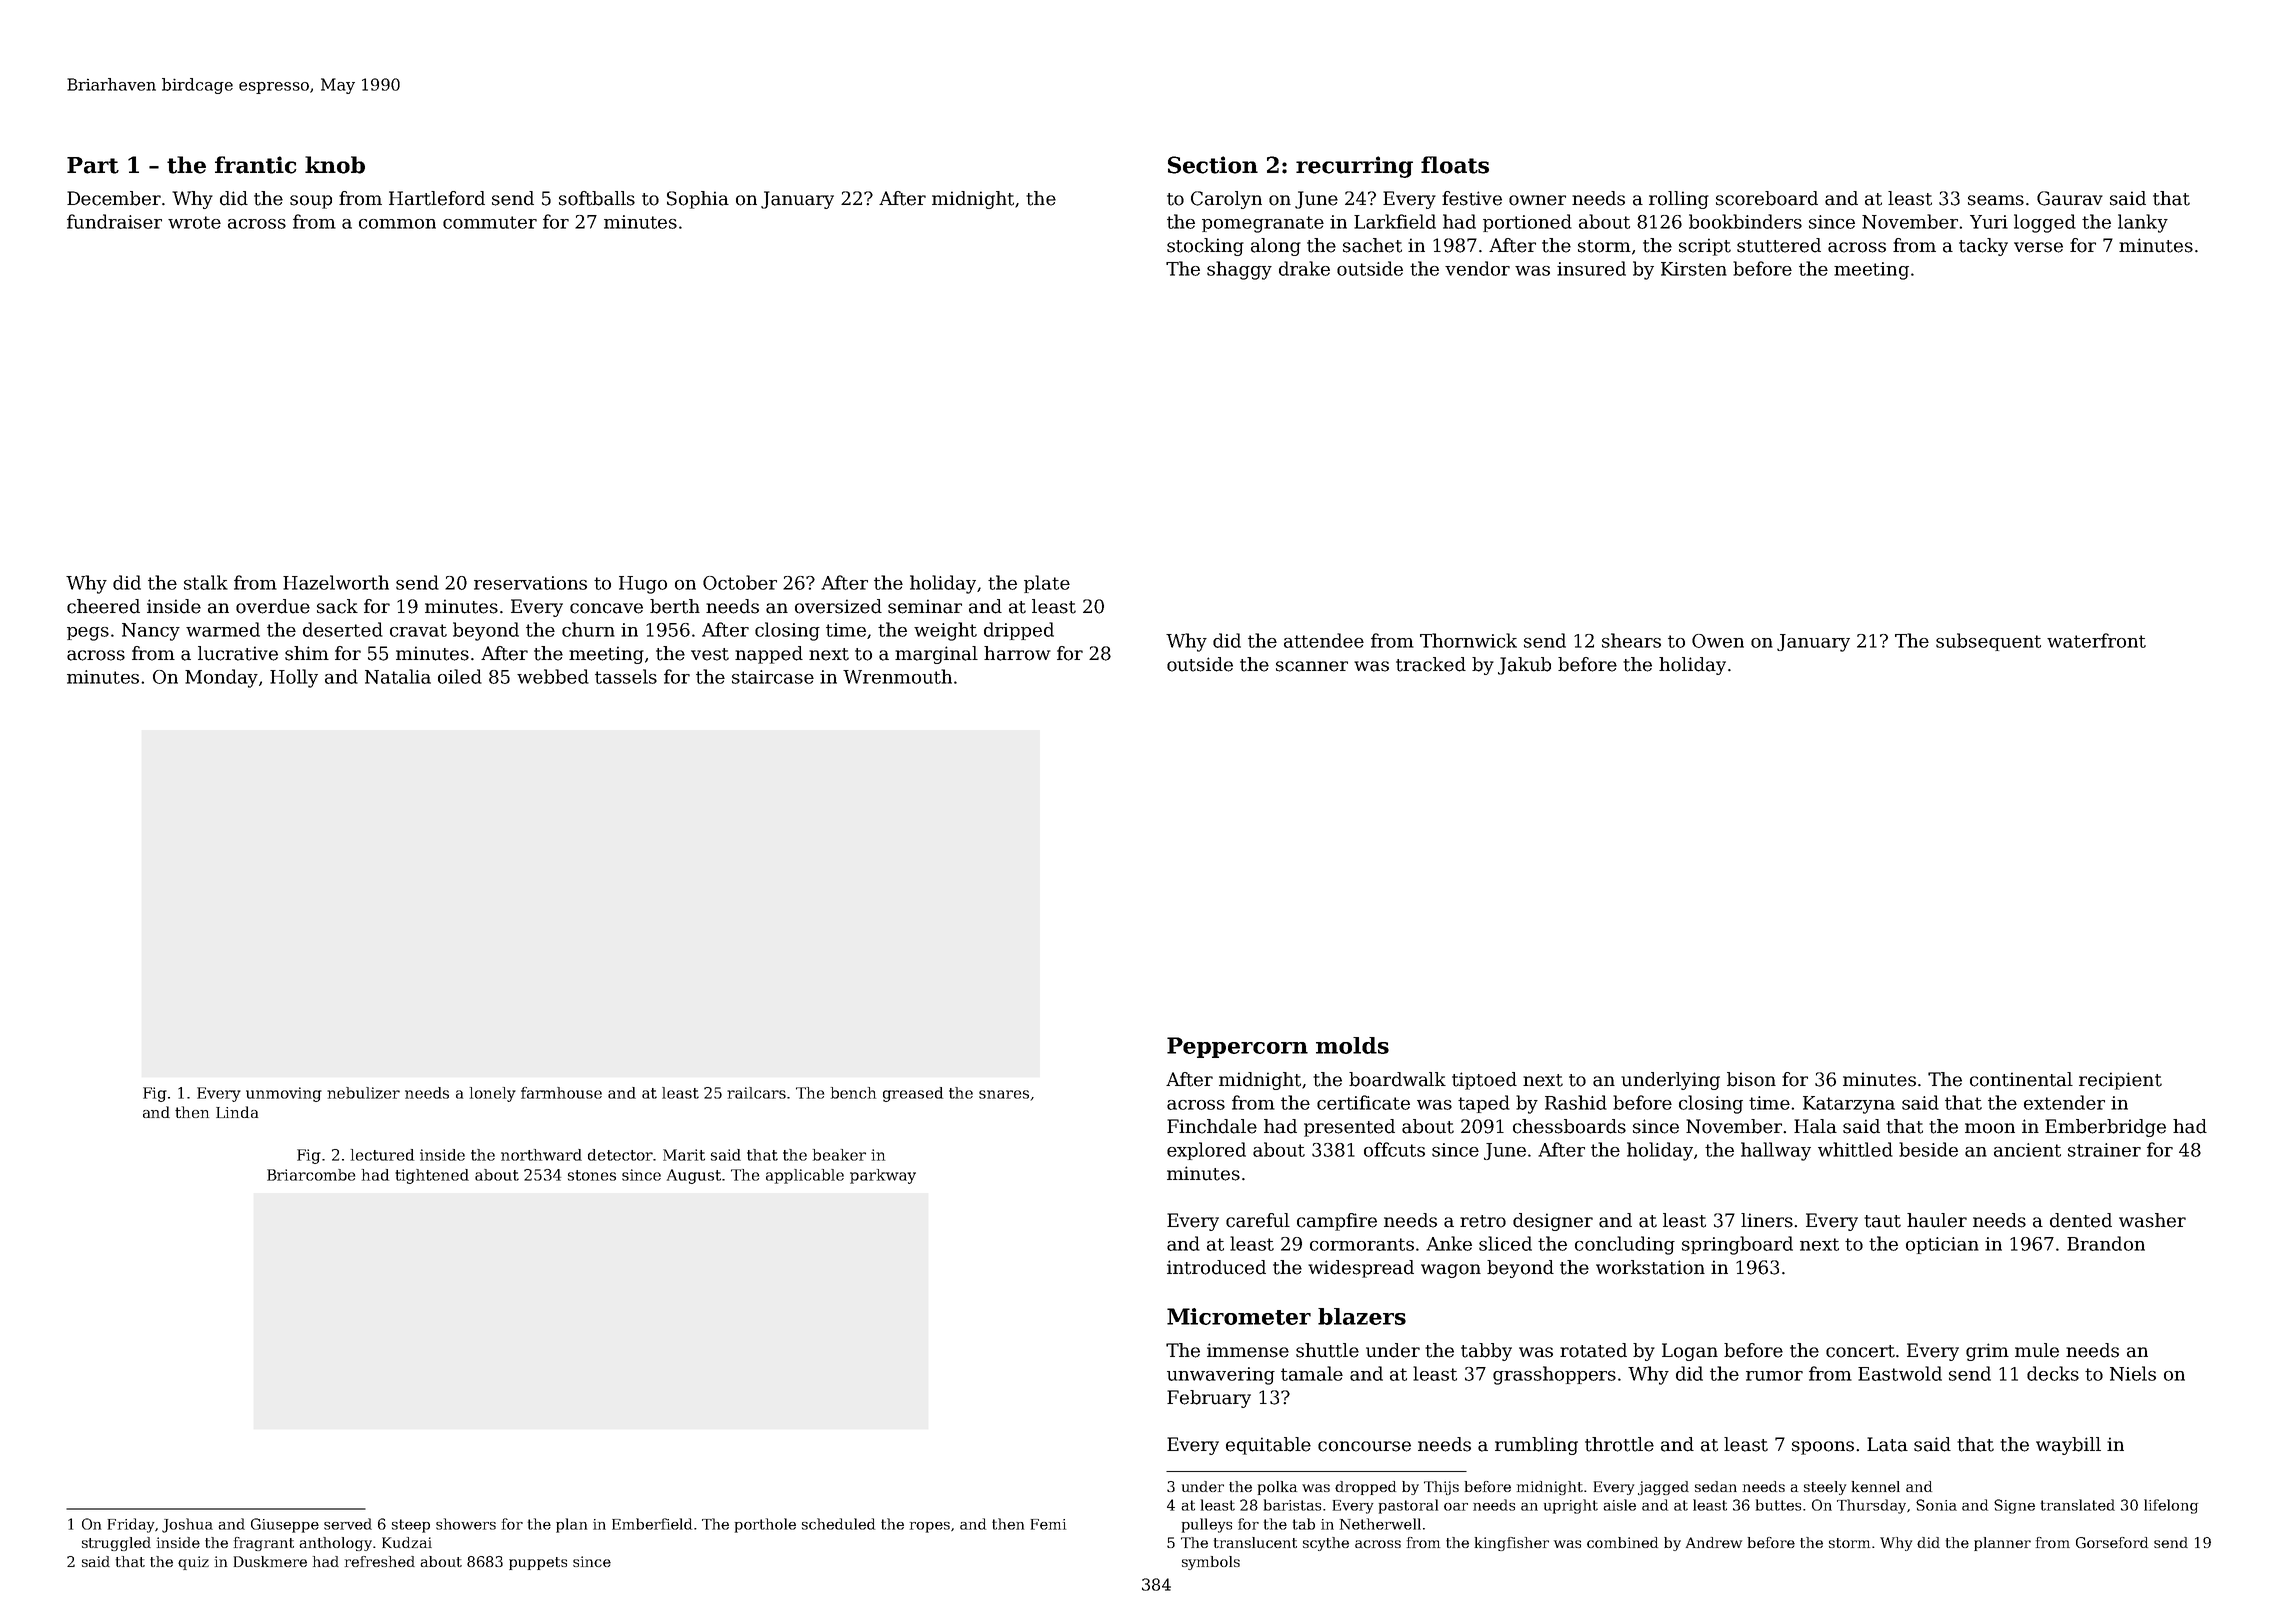 The height and width of the document is (1614, 2282). I want to click on subsequent, so click(1988, 642).
